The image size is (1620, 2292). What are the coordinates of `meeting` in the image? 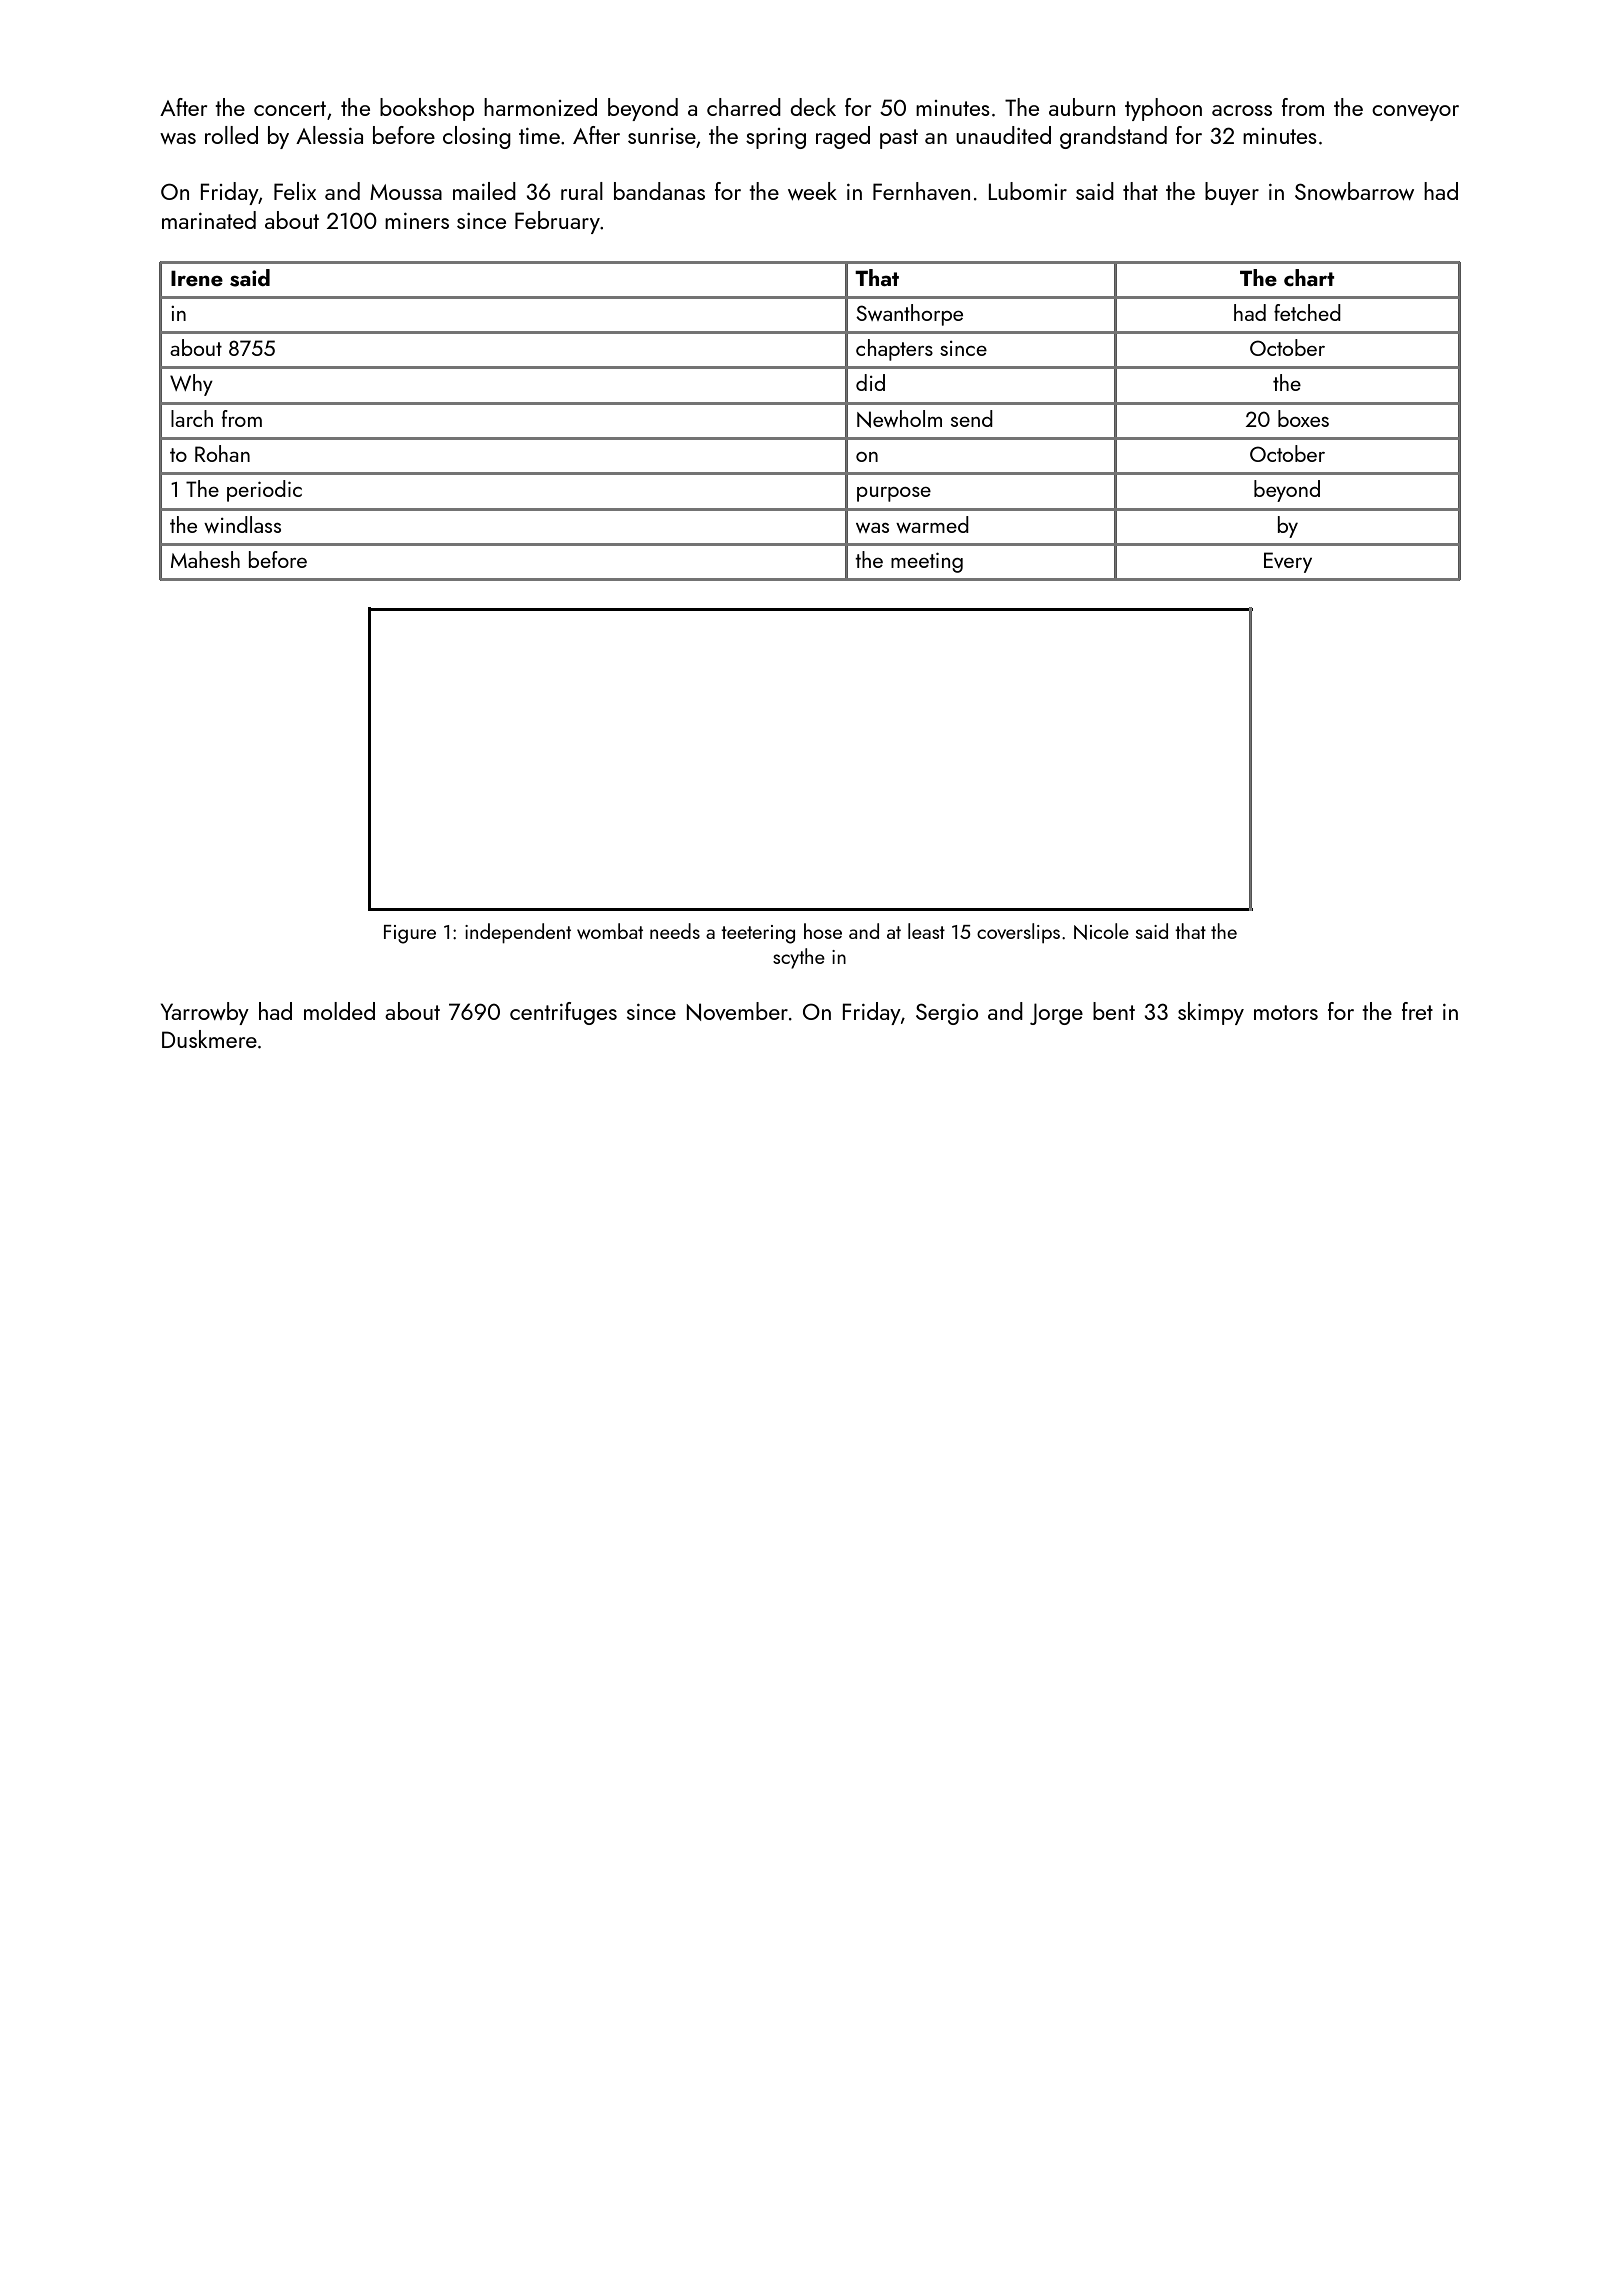 It's located at (927, 563).
